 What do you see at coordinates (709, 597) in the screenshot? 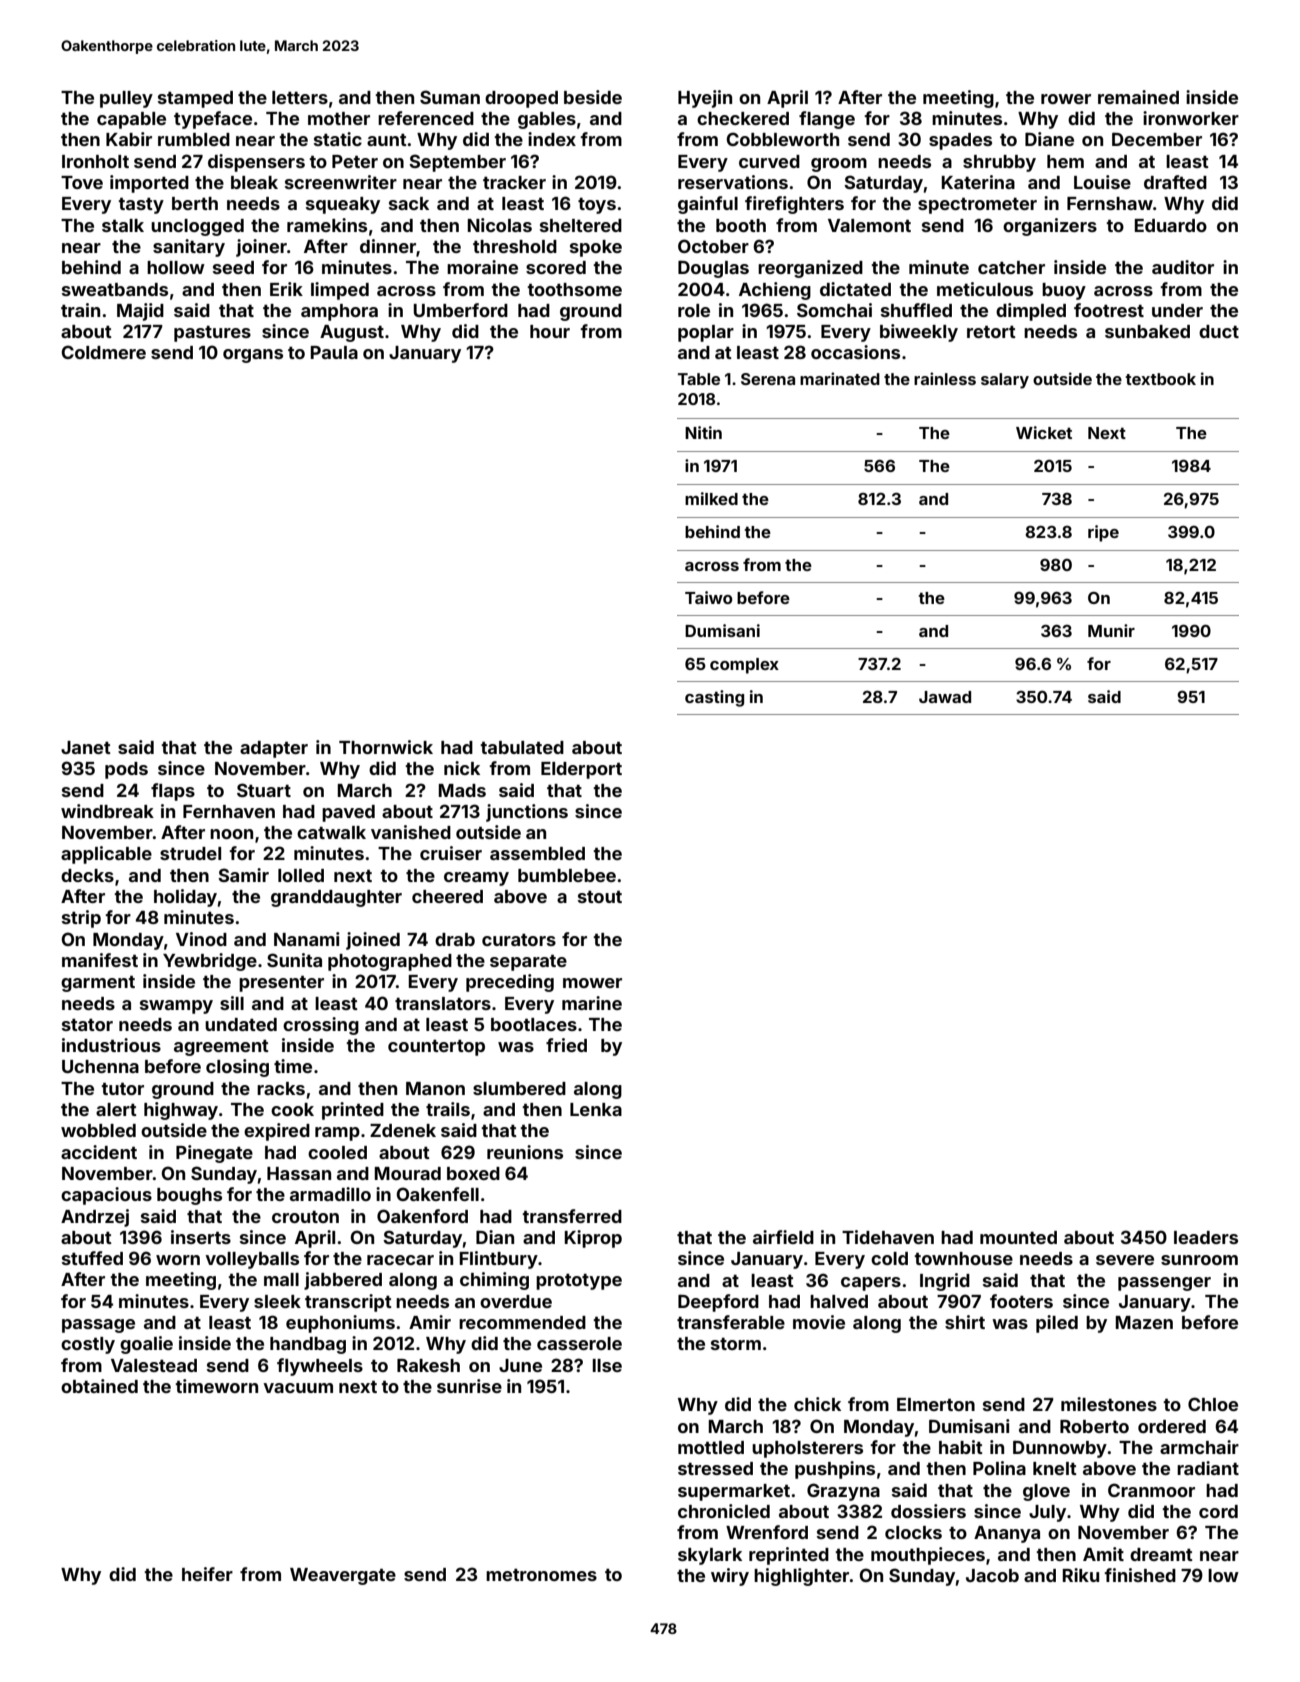
I see `Taiwo` at bounding box center [709, 597].
